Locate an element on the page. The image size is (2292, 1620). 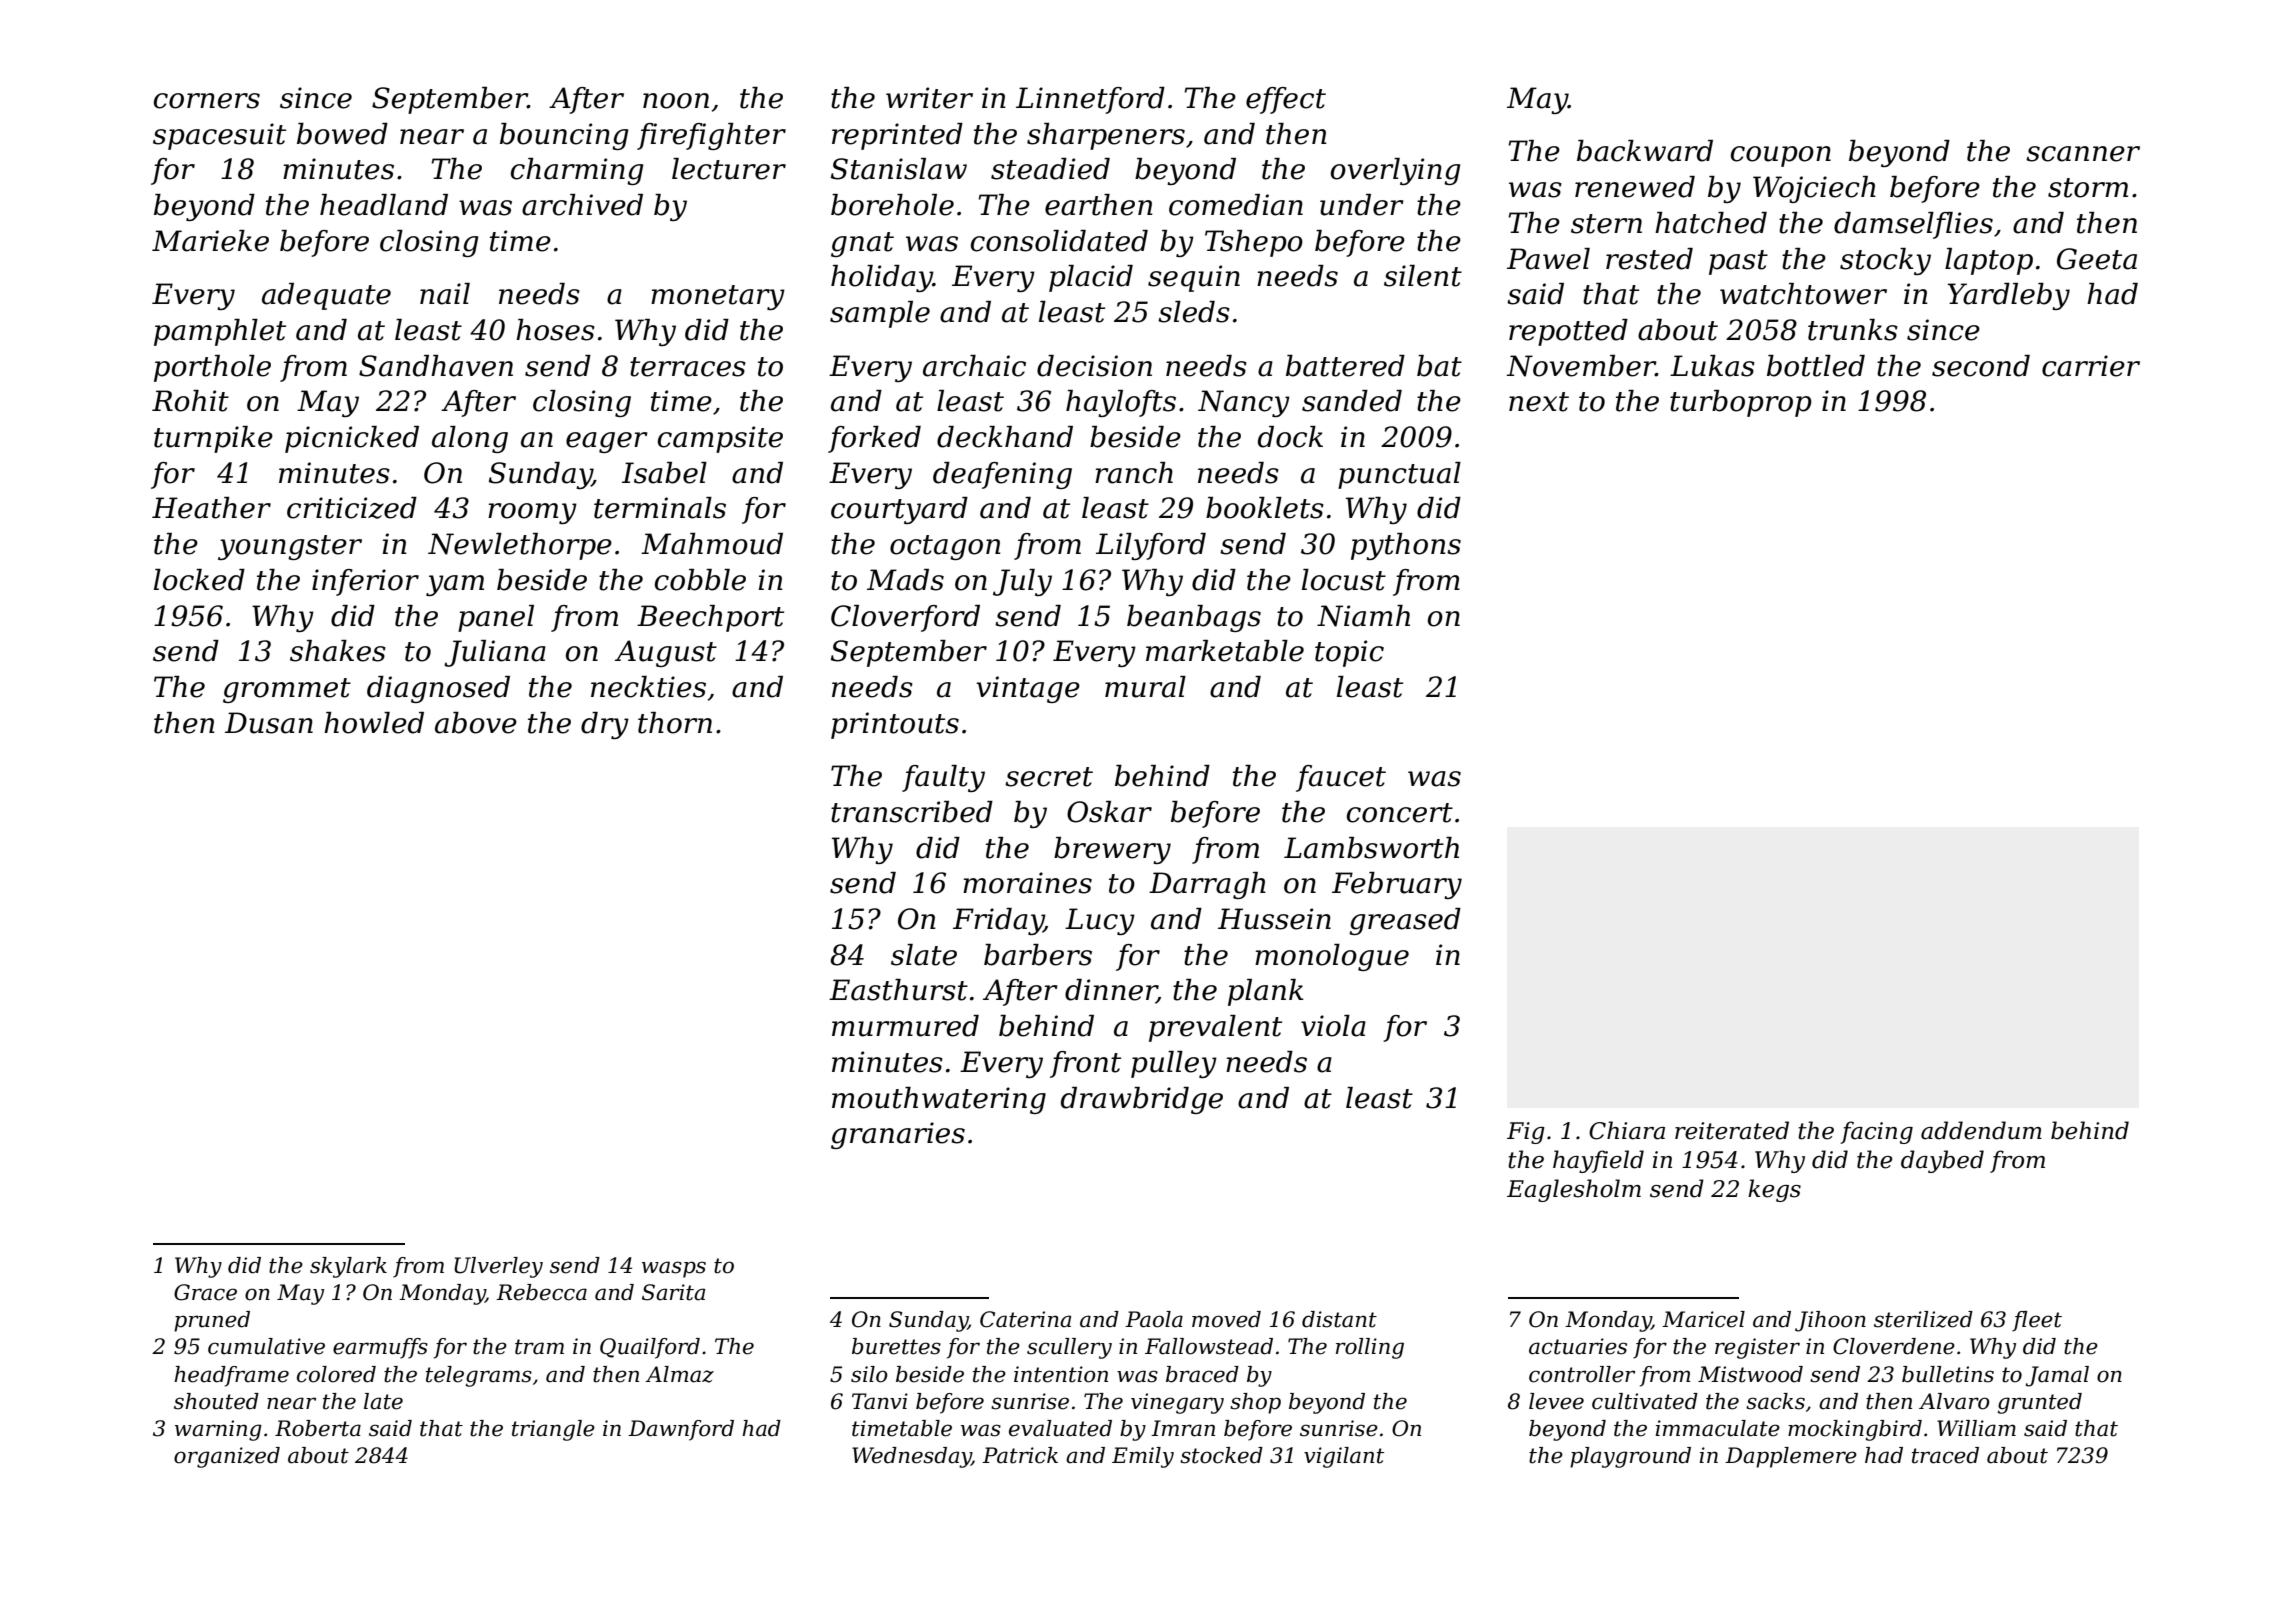
locked is located at coordinates (199, 580).
